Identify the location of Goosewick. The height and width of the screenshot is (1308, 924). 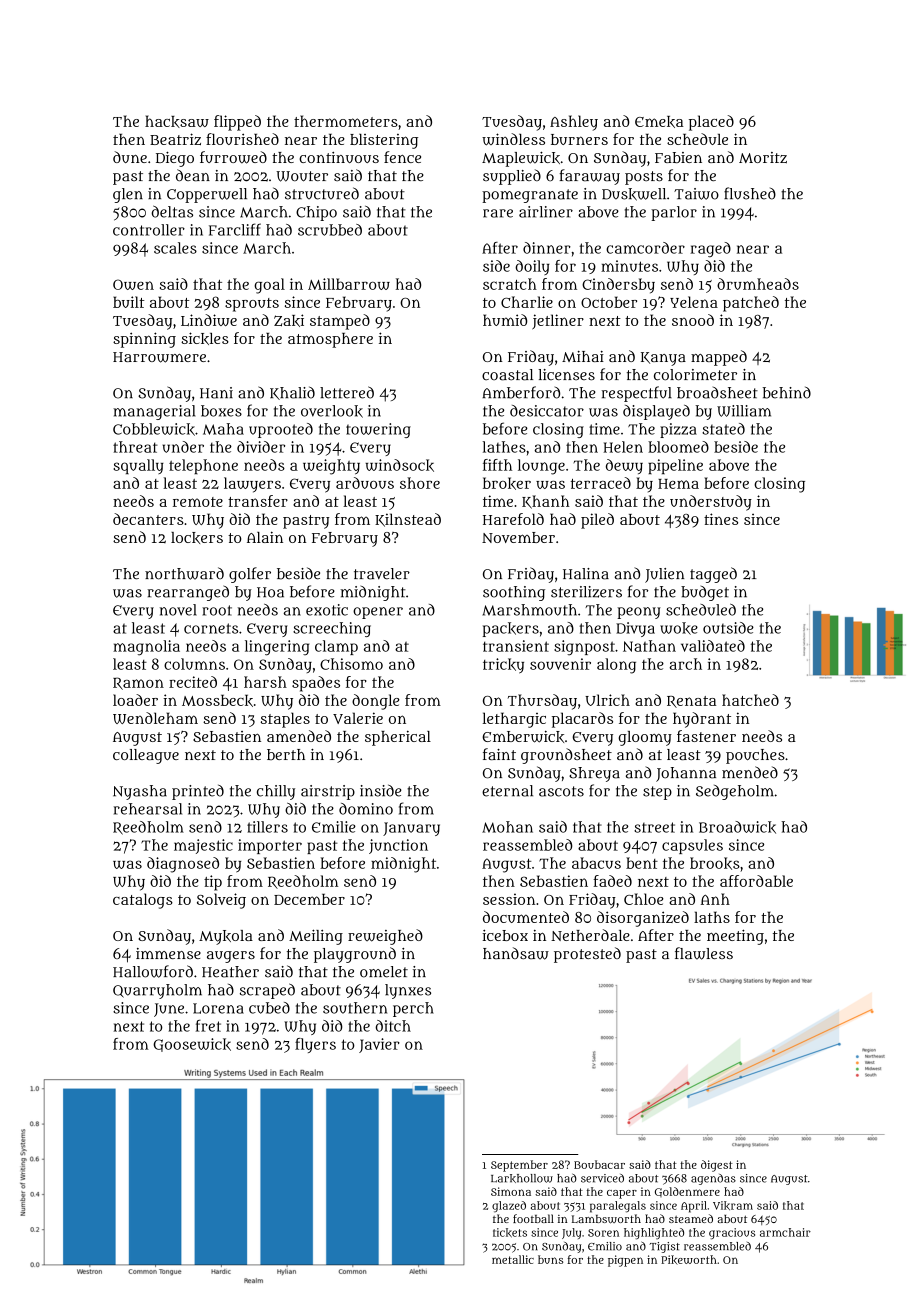
(192, 1045).
